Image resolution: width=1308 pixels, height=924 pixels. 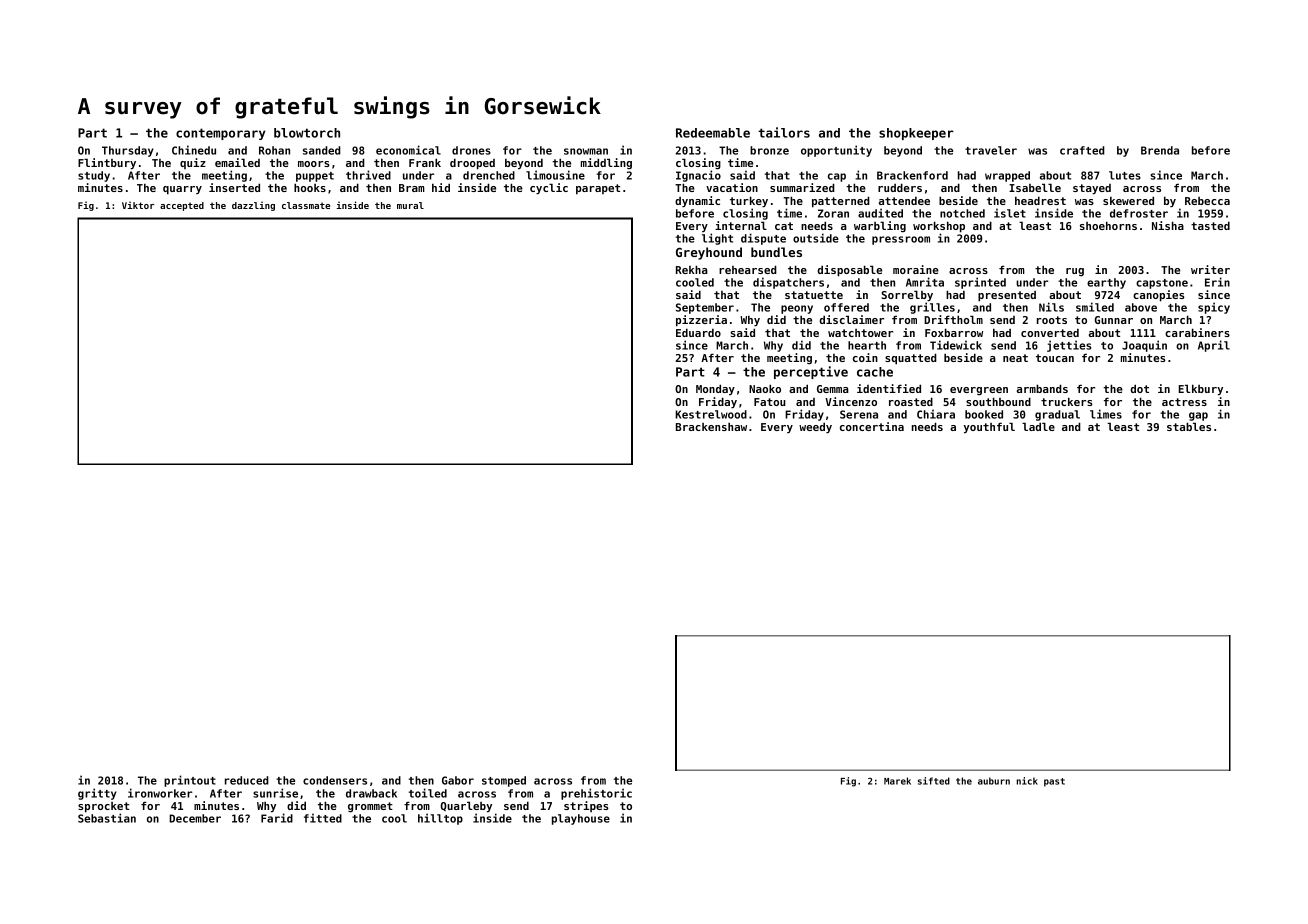 I want to click on condensers, so click(x=335, y=780).
